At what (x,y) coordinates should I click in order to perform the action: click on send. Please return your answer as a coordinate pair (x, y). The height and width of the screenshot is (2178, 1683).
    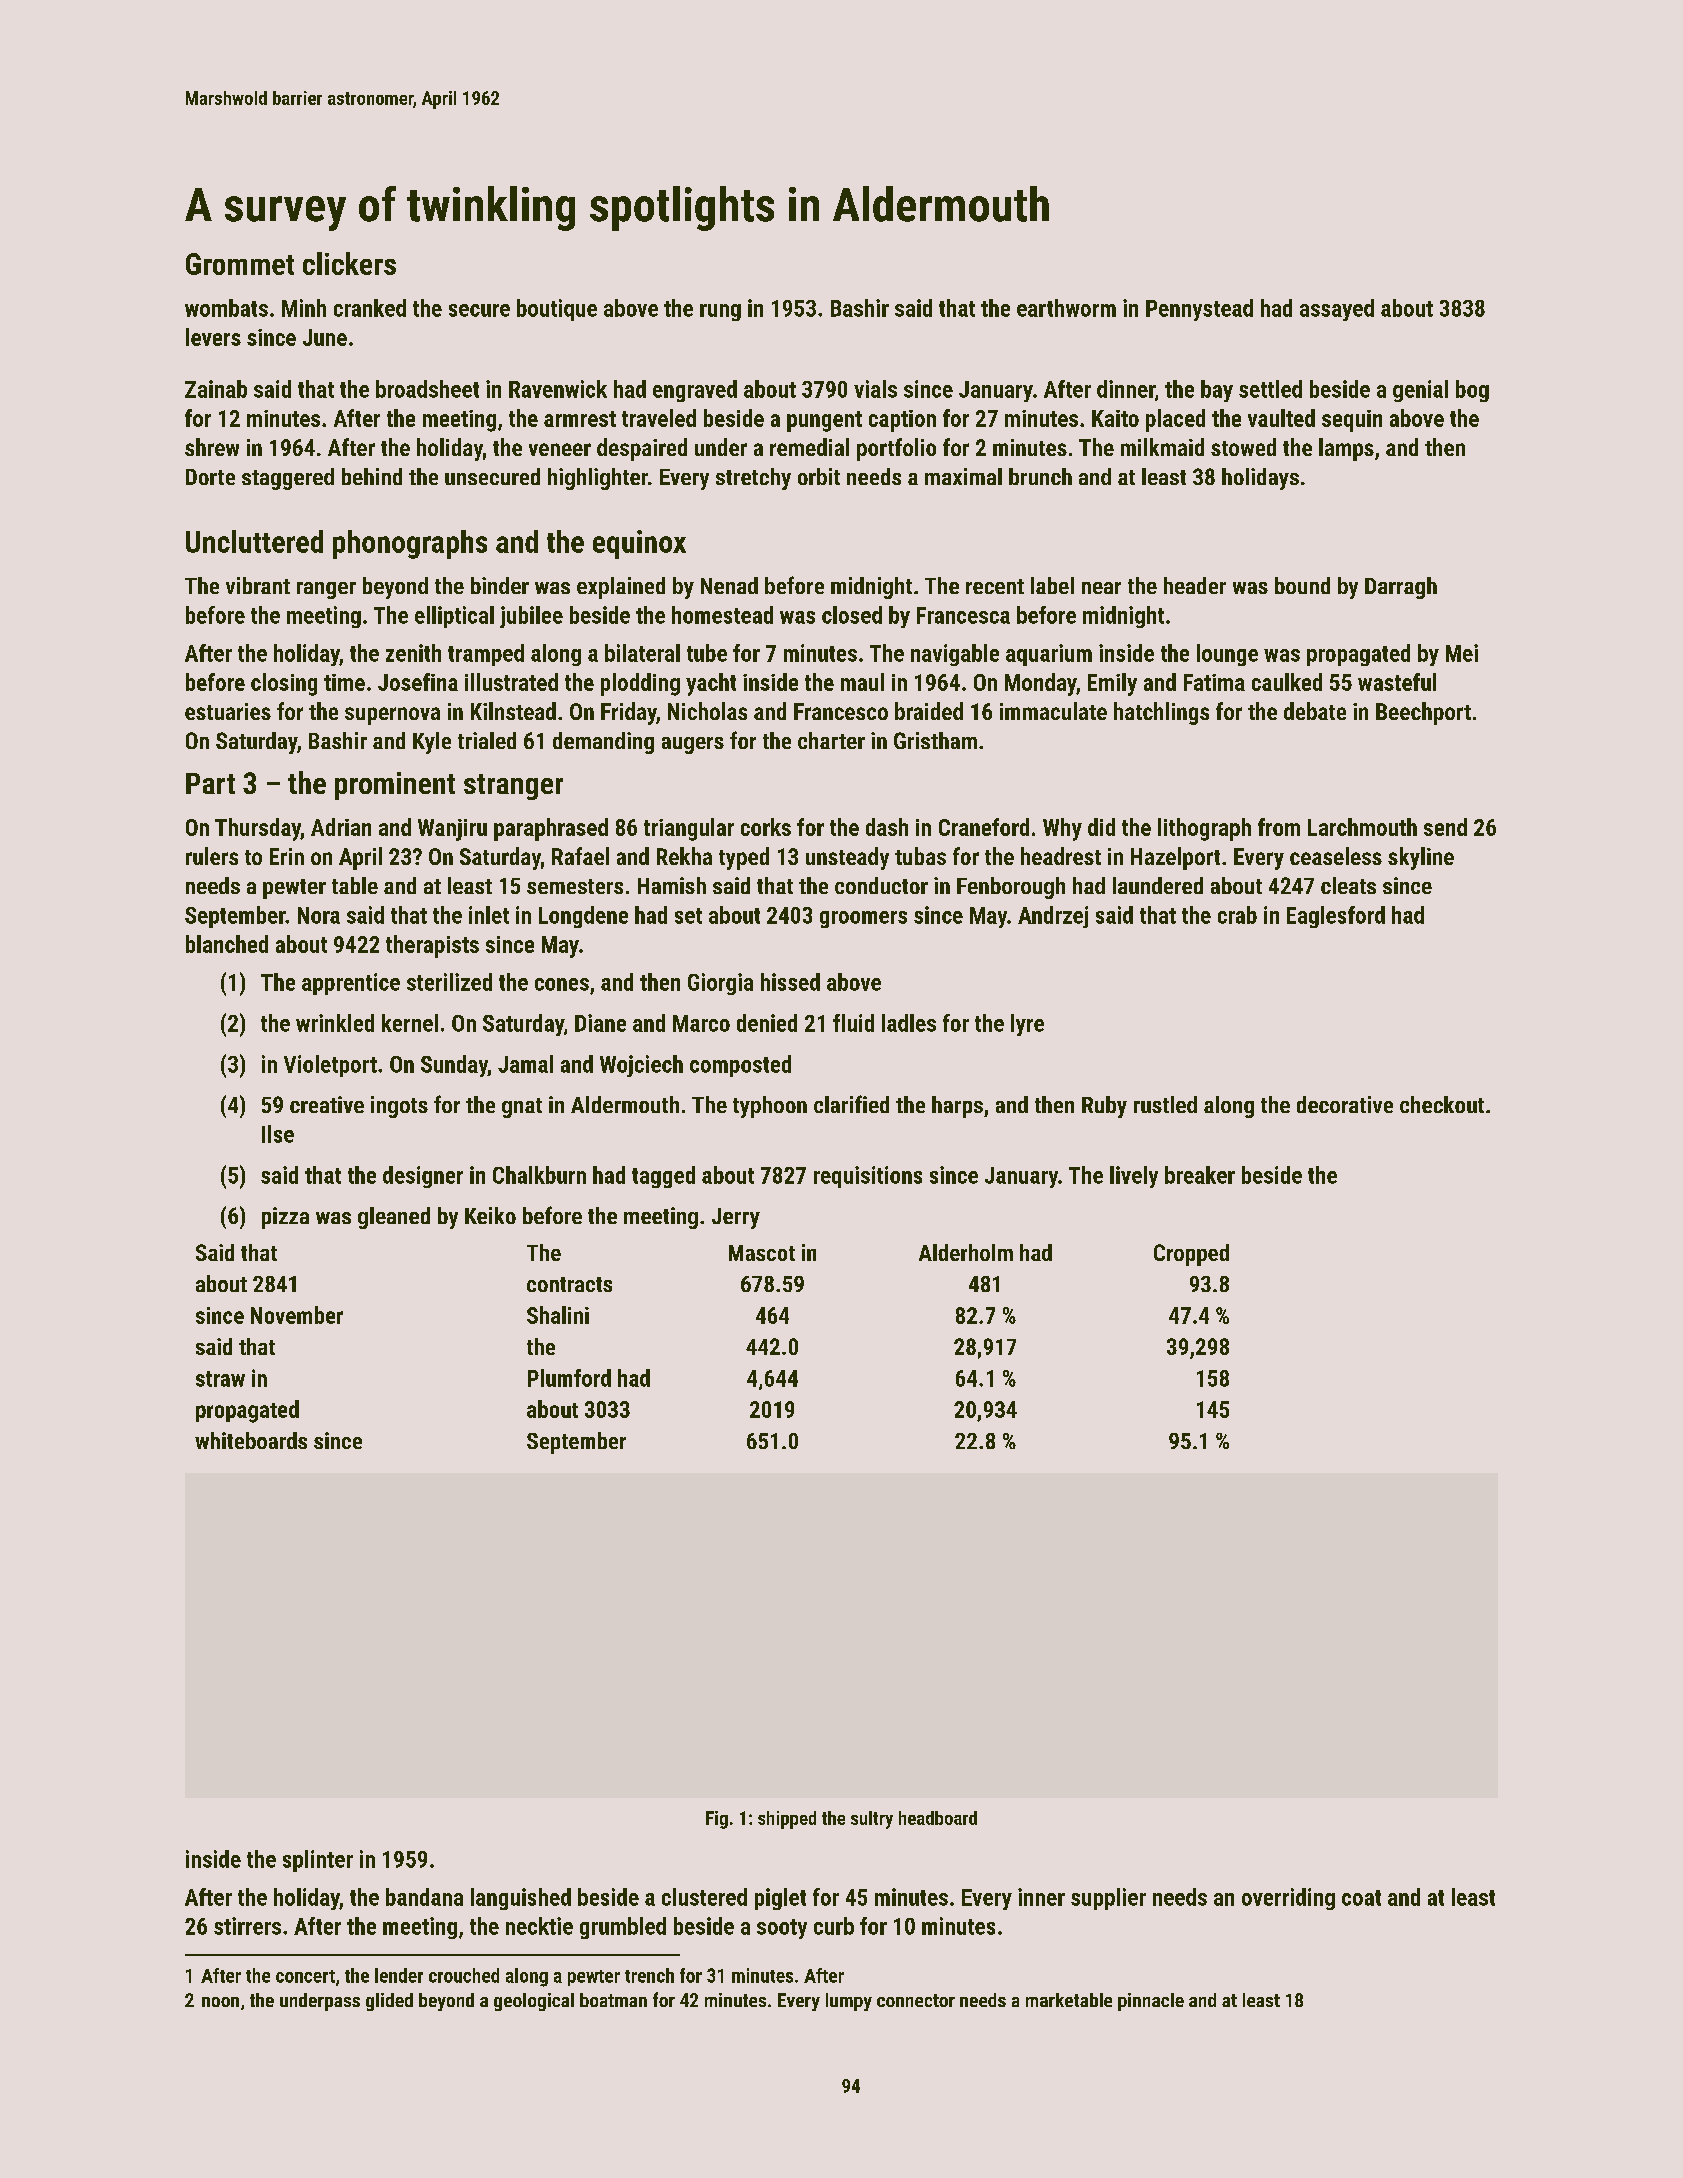
    Looking at the image, I should click on (1445, 827).
